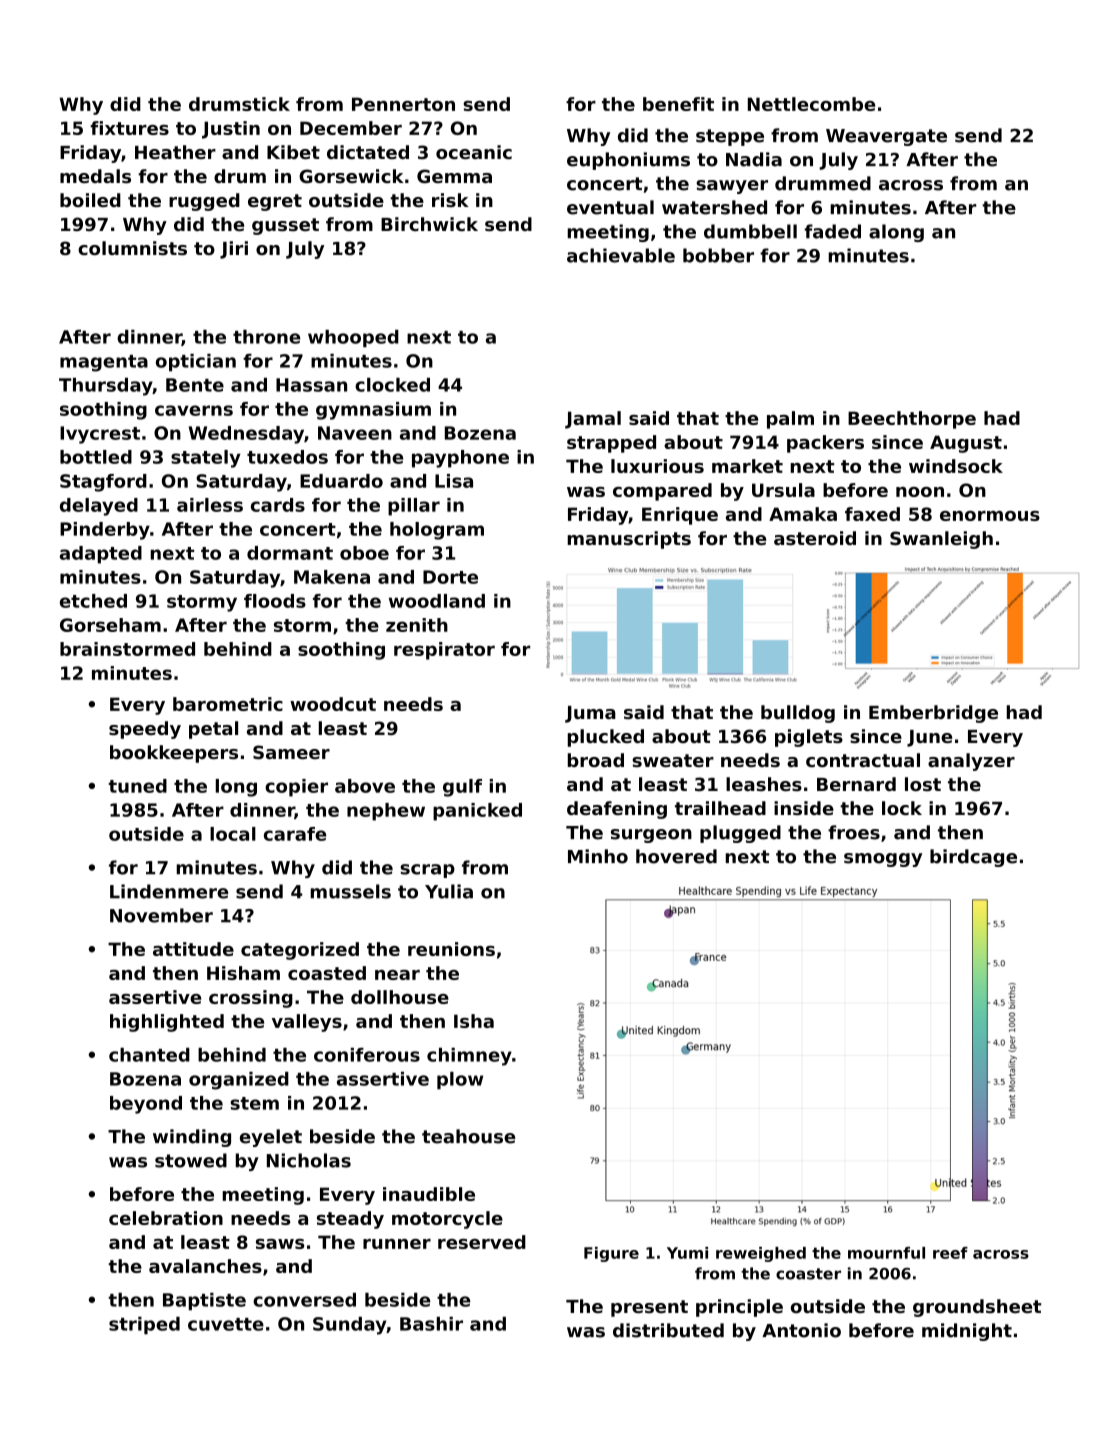  What do you see at coordinates (474, 152) in the screenshot?
I see `oceanic` at bounding box center [474, 152].
